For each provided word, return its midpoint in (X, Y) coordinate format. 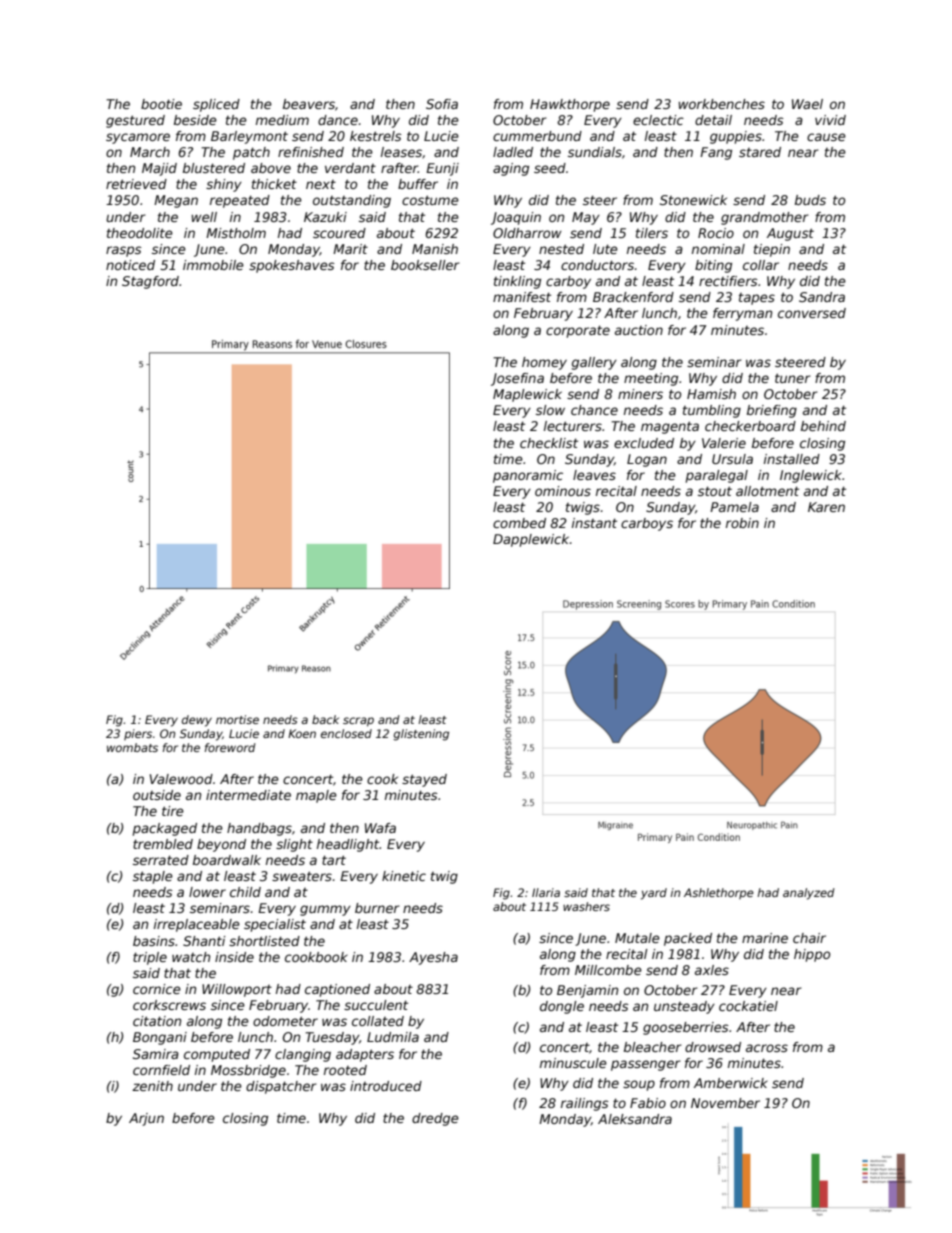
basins (154, 941)
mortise (237, 719)
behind (823, 426)
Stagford (150, 282)
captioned (337, 990)
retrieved (136, 184)
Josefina (517, 379)
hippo (812, 955)
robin (742, 523)
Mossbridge (248, 1071)
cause (826, 137)
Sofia (442, 104)
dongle (562, 1007)
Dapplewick (531, 540)
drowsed (713, 1047)
